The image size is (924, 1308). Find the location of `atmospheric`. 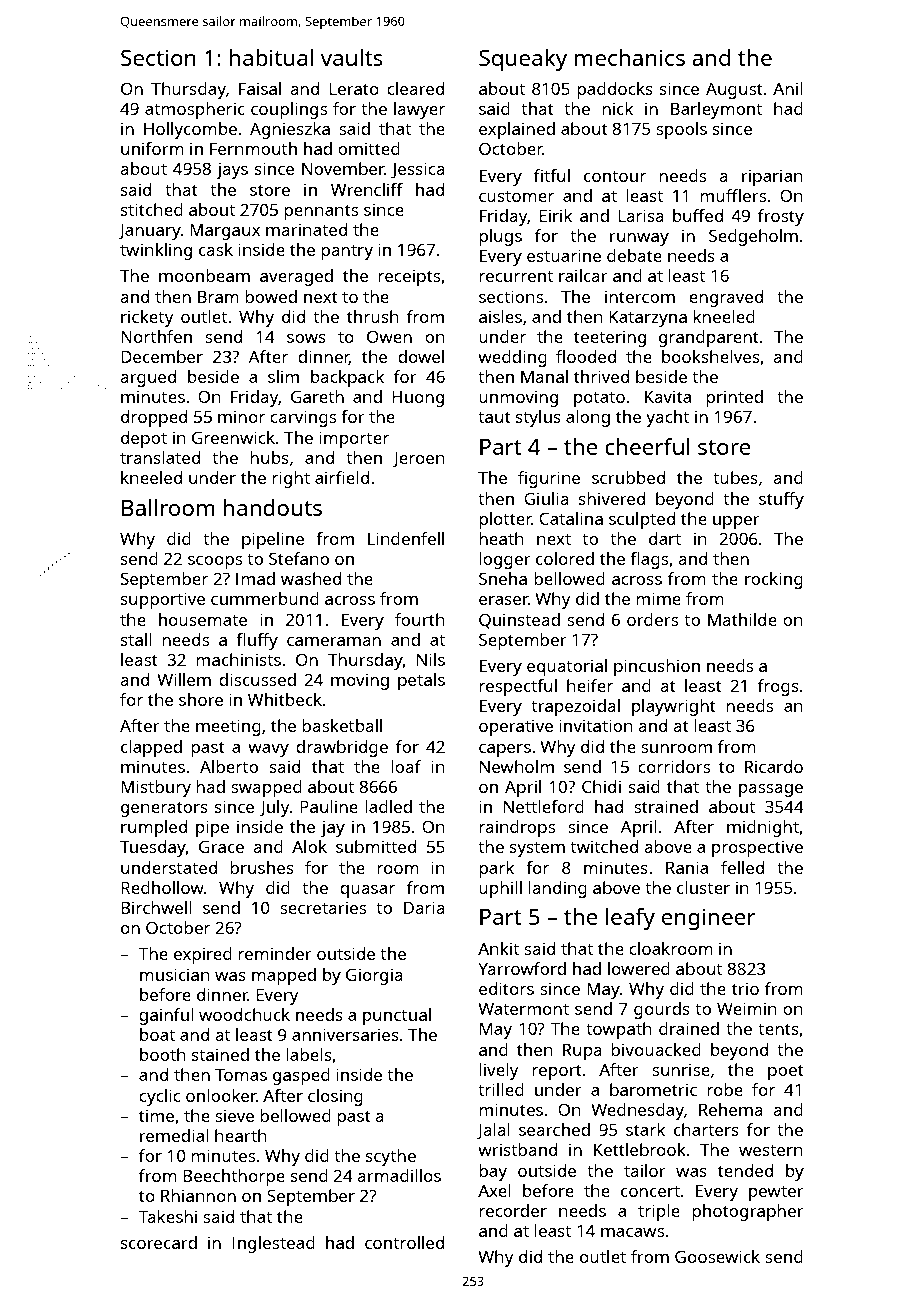

atmospheric is located at coordinates (195, 110).
